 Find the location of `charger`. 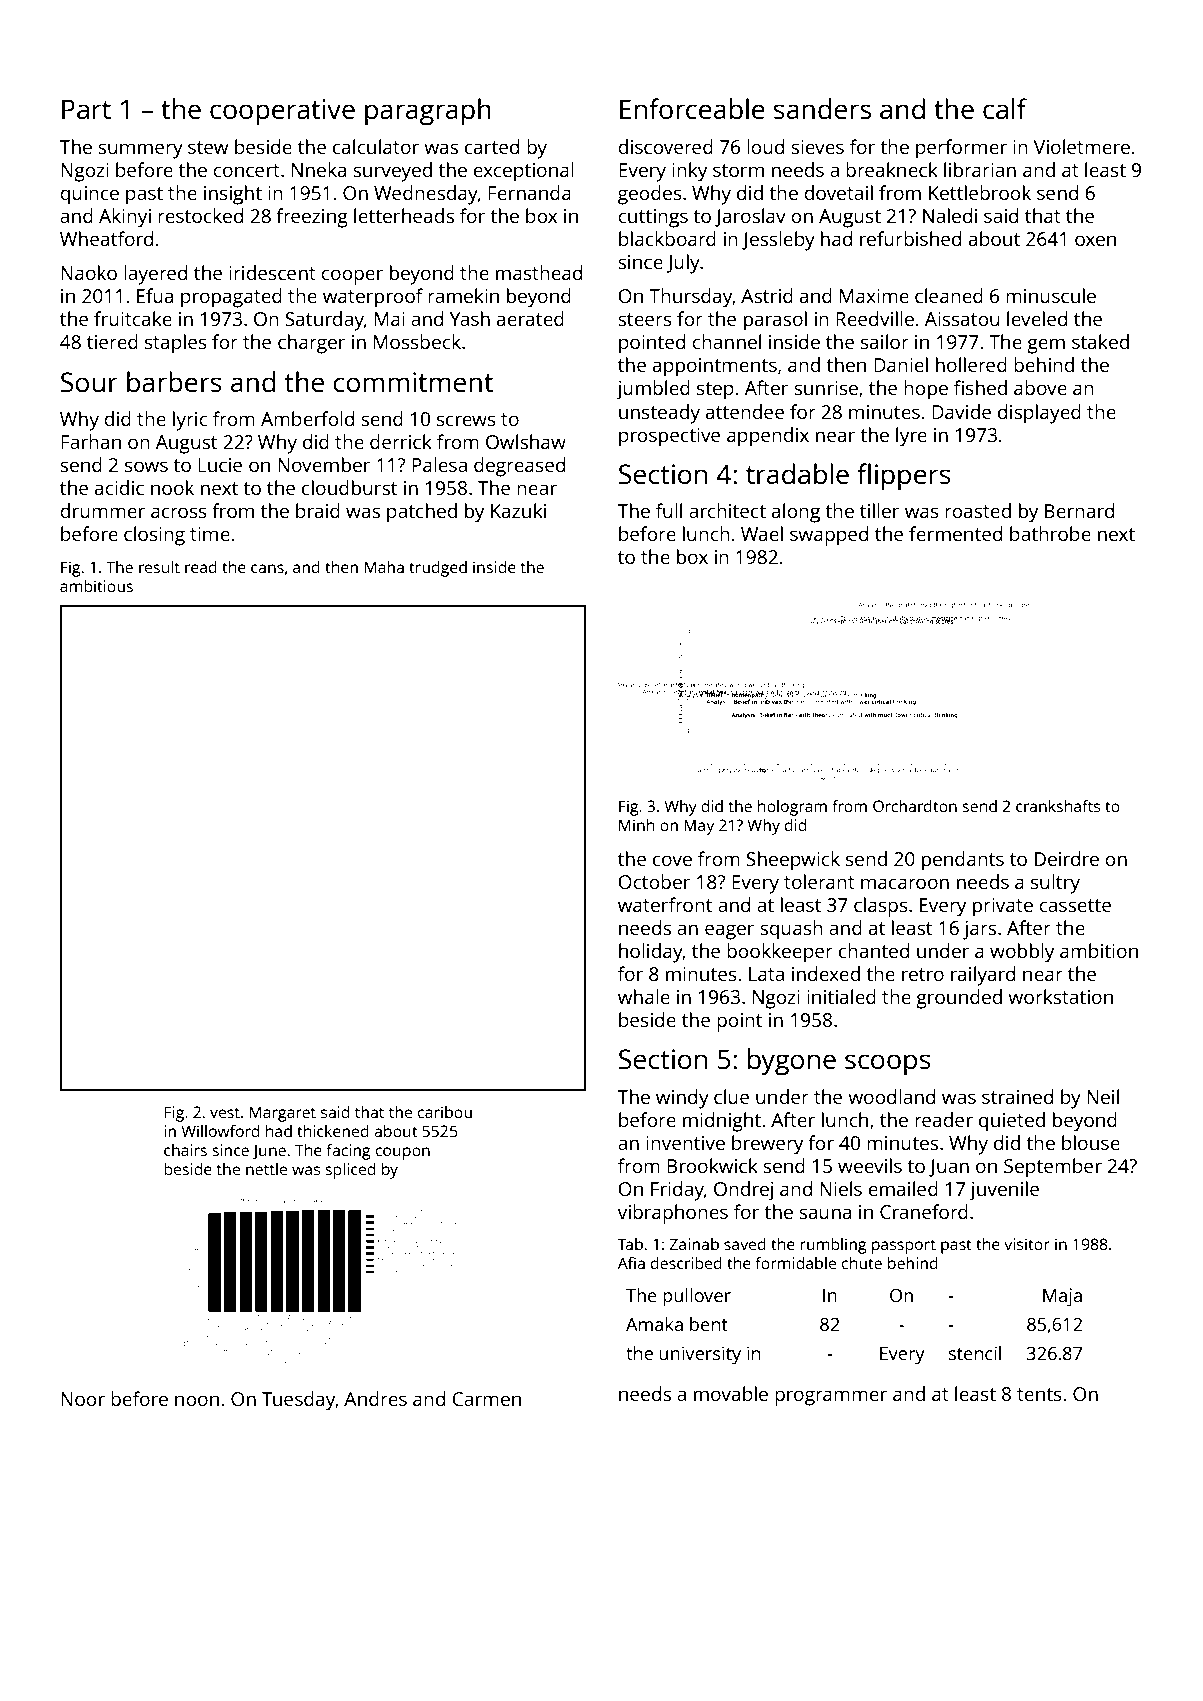

charger is located at coordinates (311, 344).
